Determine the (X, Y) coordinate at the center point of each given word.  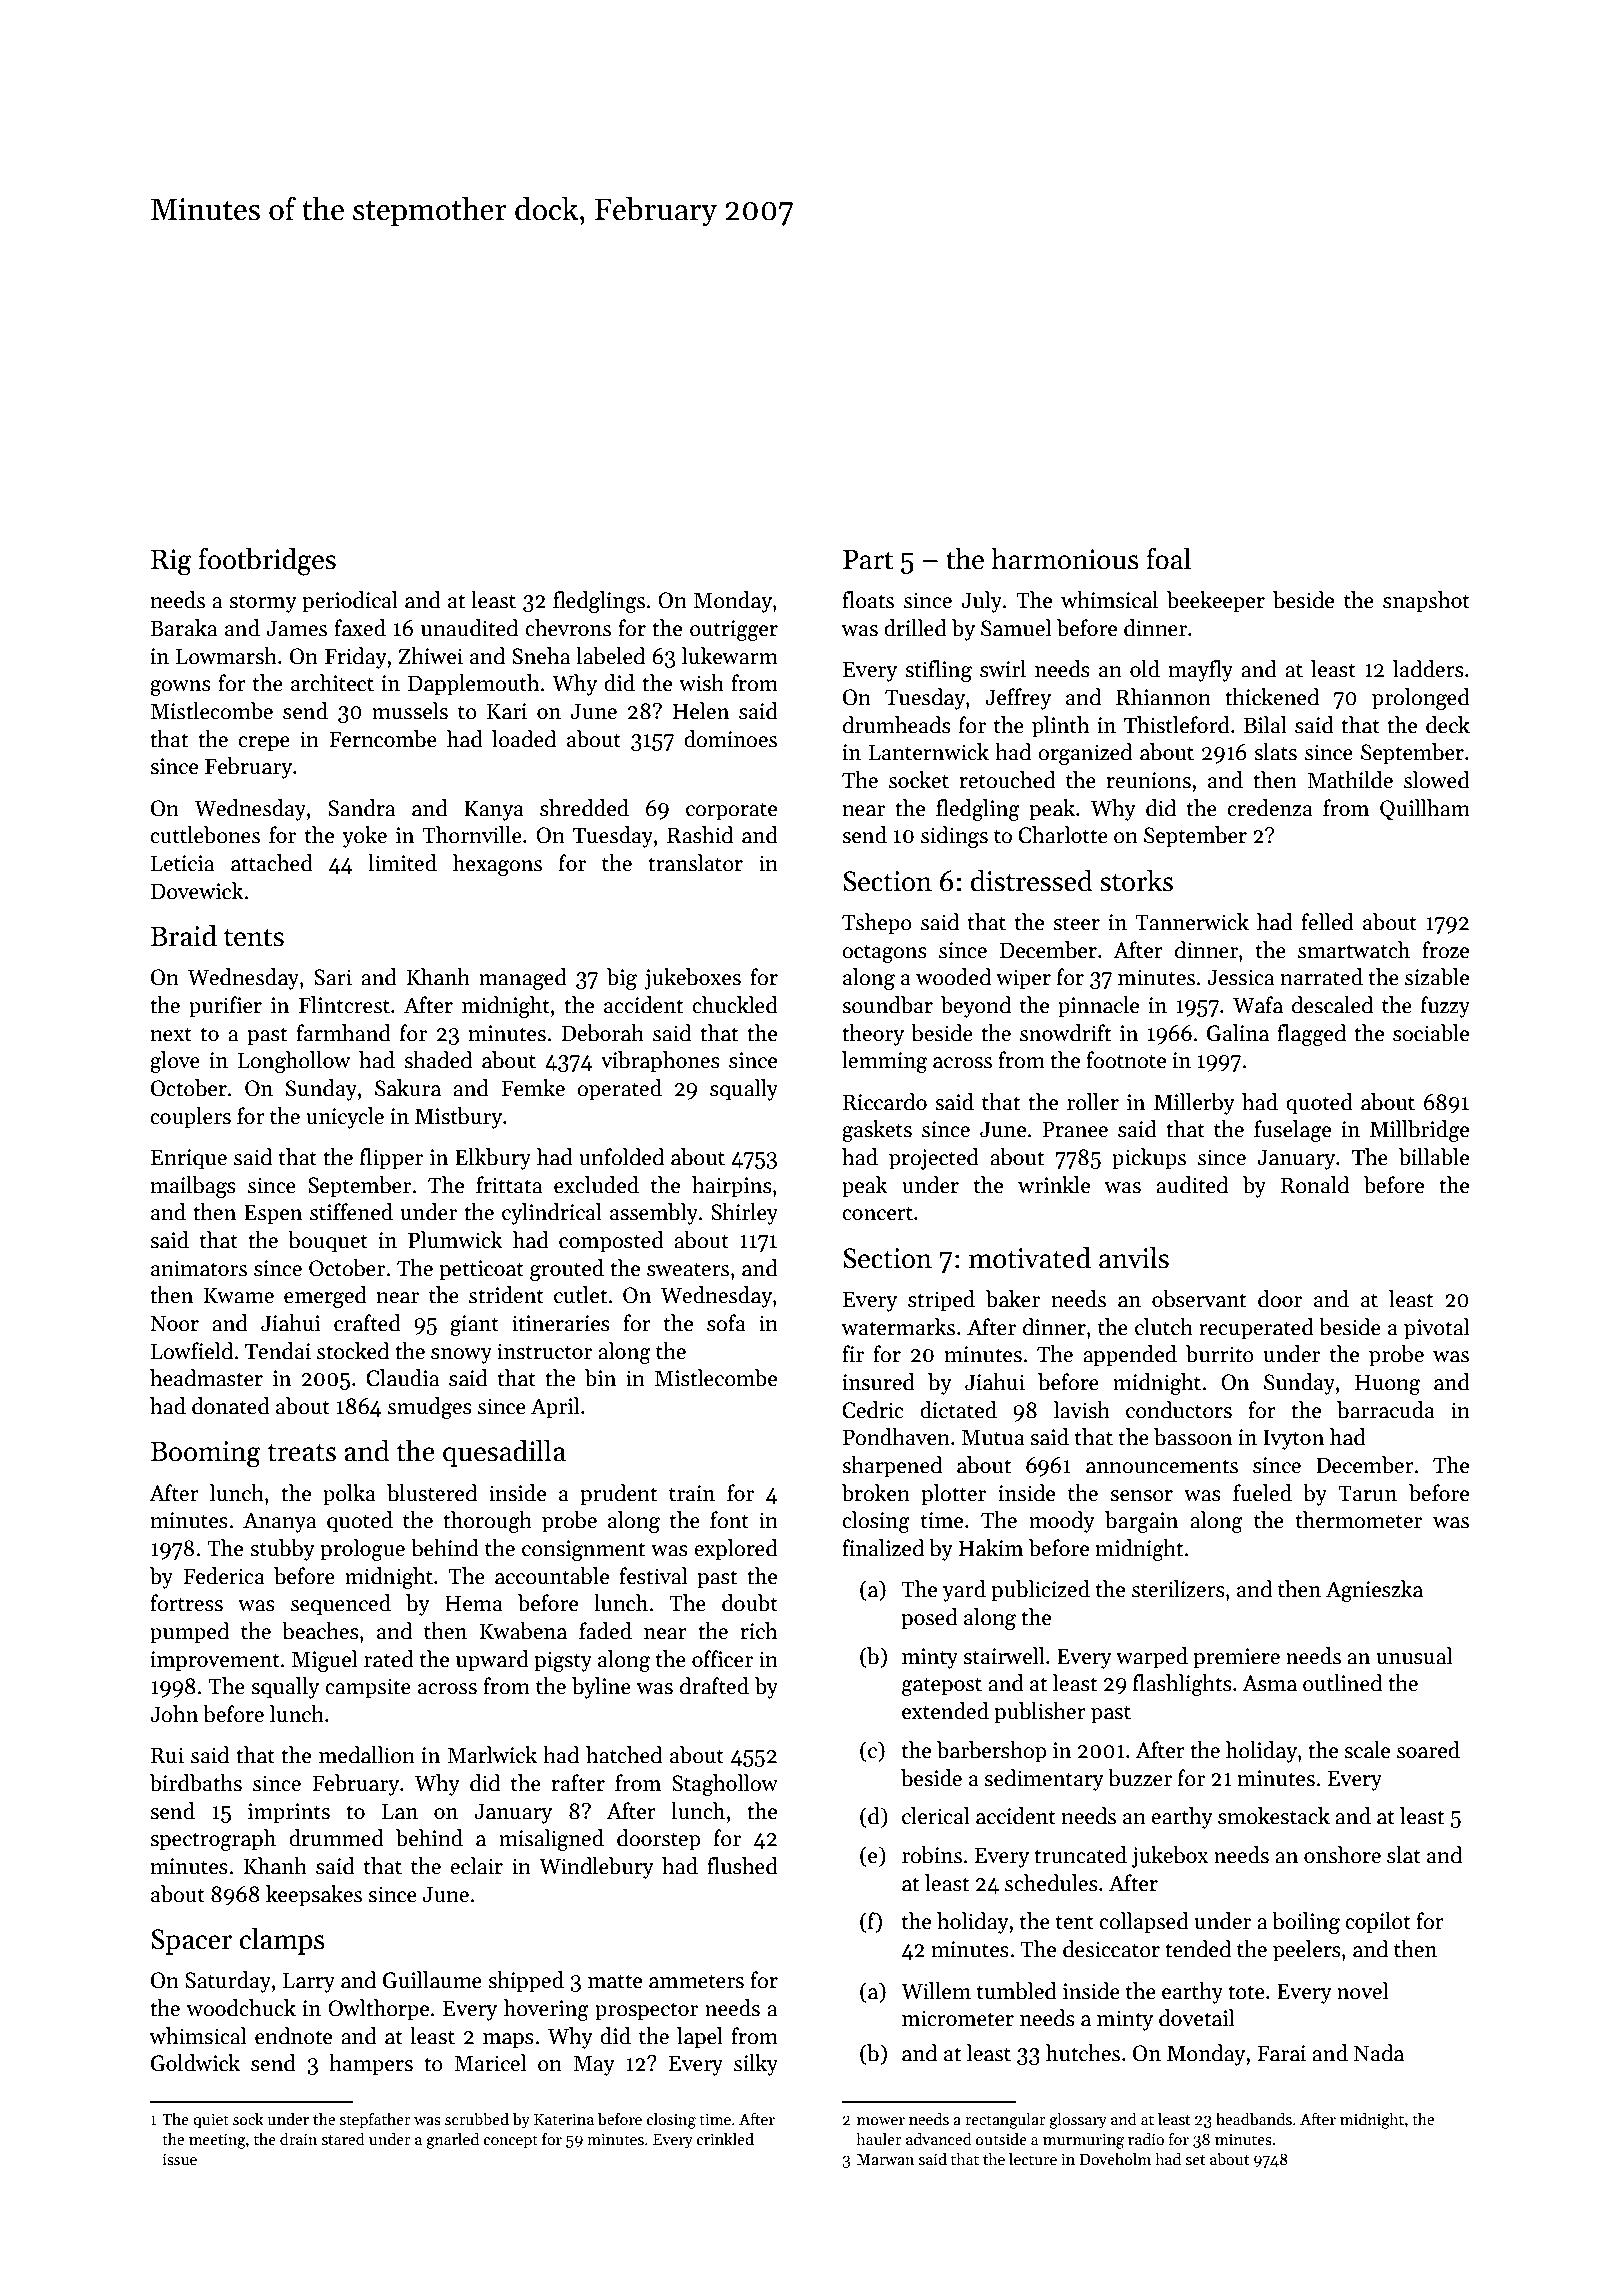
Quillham (1425, 810)
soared (1428, 1750)
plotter (953, 1495)
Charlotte (1063, 835)
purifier (225, 1007)
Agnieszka (1374, 1591)
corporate (731, 811)
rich (759, 1631)
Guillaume (432, 1980)
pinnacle (1098, 1007)
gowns (180, 688)
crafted (367, 1323)
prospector (646, 2011)
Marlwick (492, 1755)
